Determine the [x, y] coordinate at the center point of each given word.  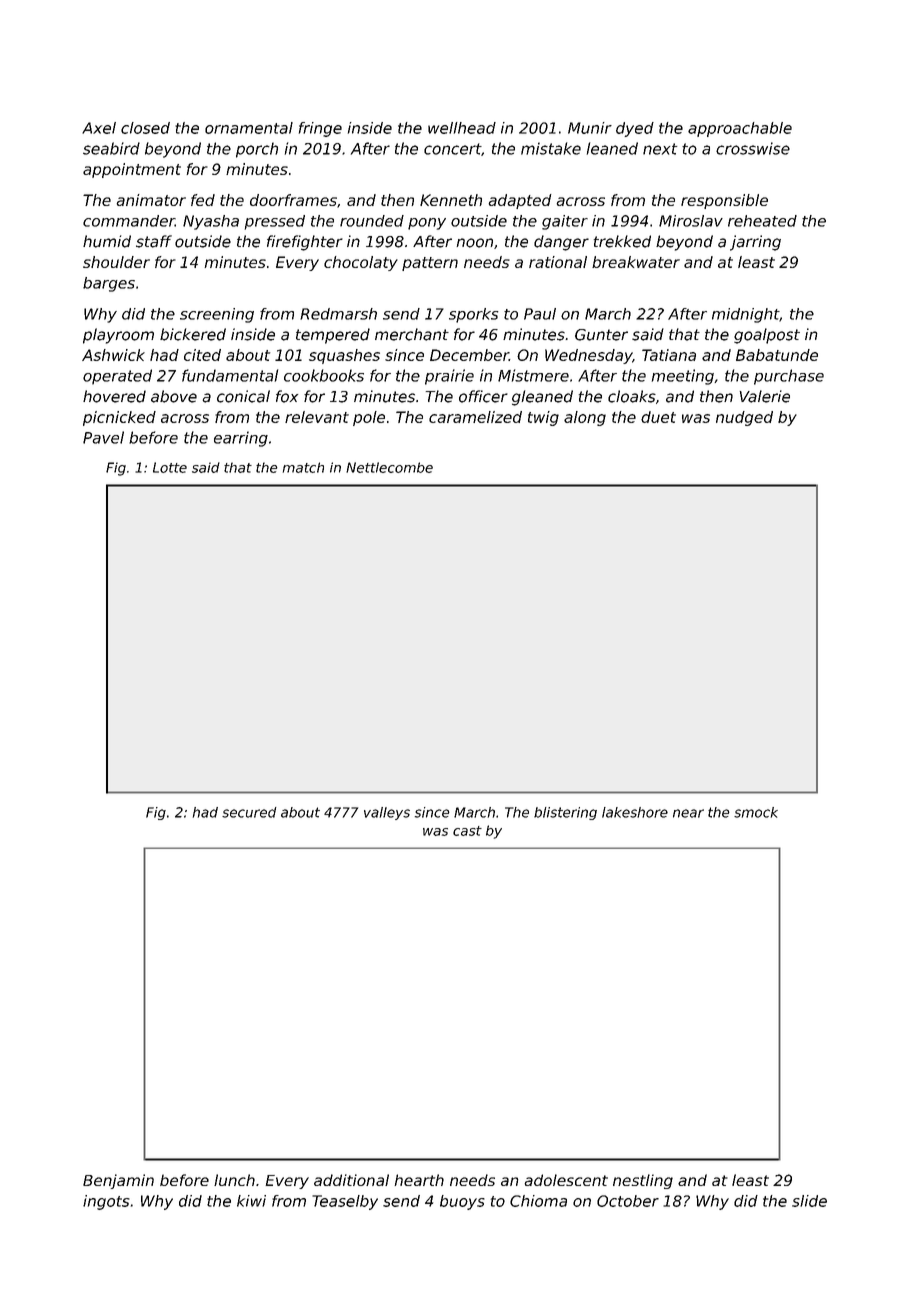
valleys [387, 813]
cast [467, 831]
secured [249, 812]
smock [756, 812]
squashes [344, 356]
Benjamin [118, 1181]
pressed [275, 222]
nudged [744, 418]
